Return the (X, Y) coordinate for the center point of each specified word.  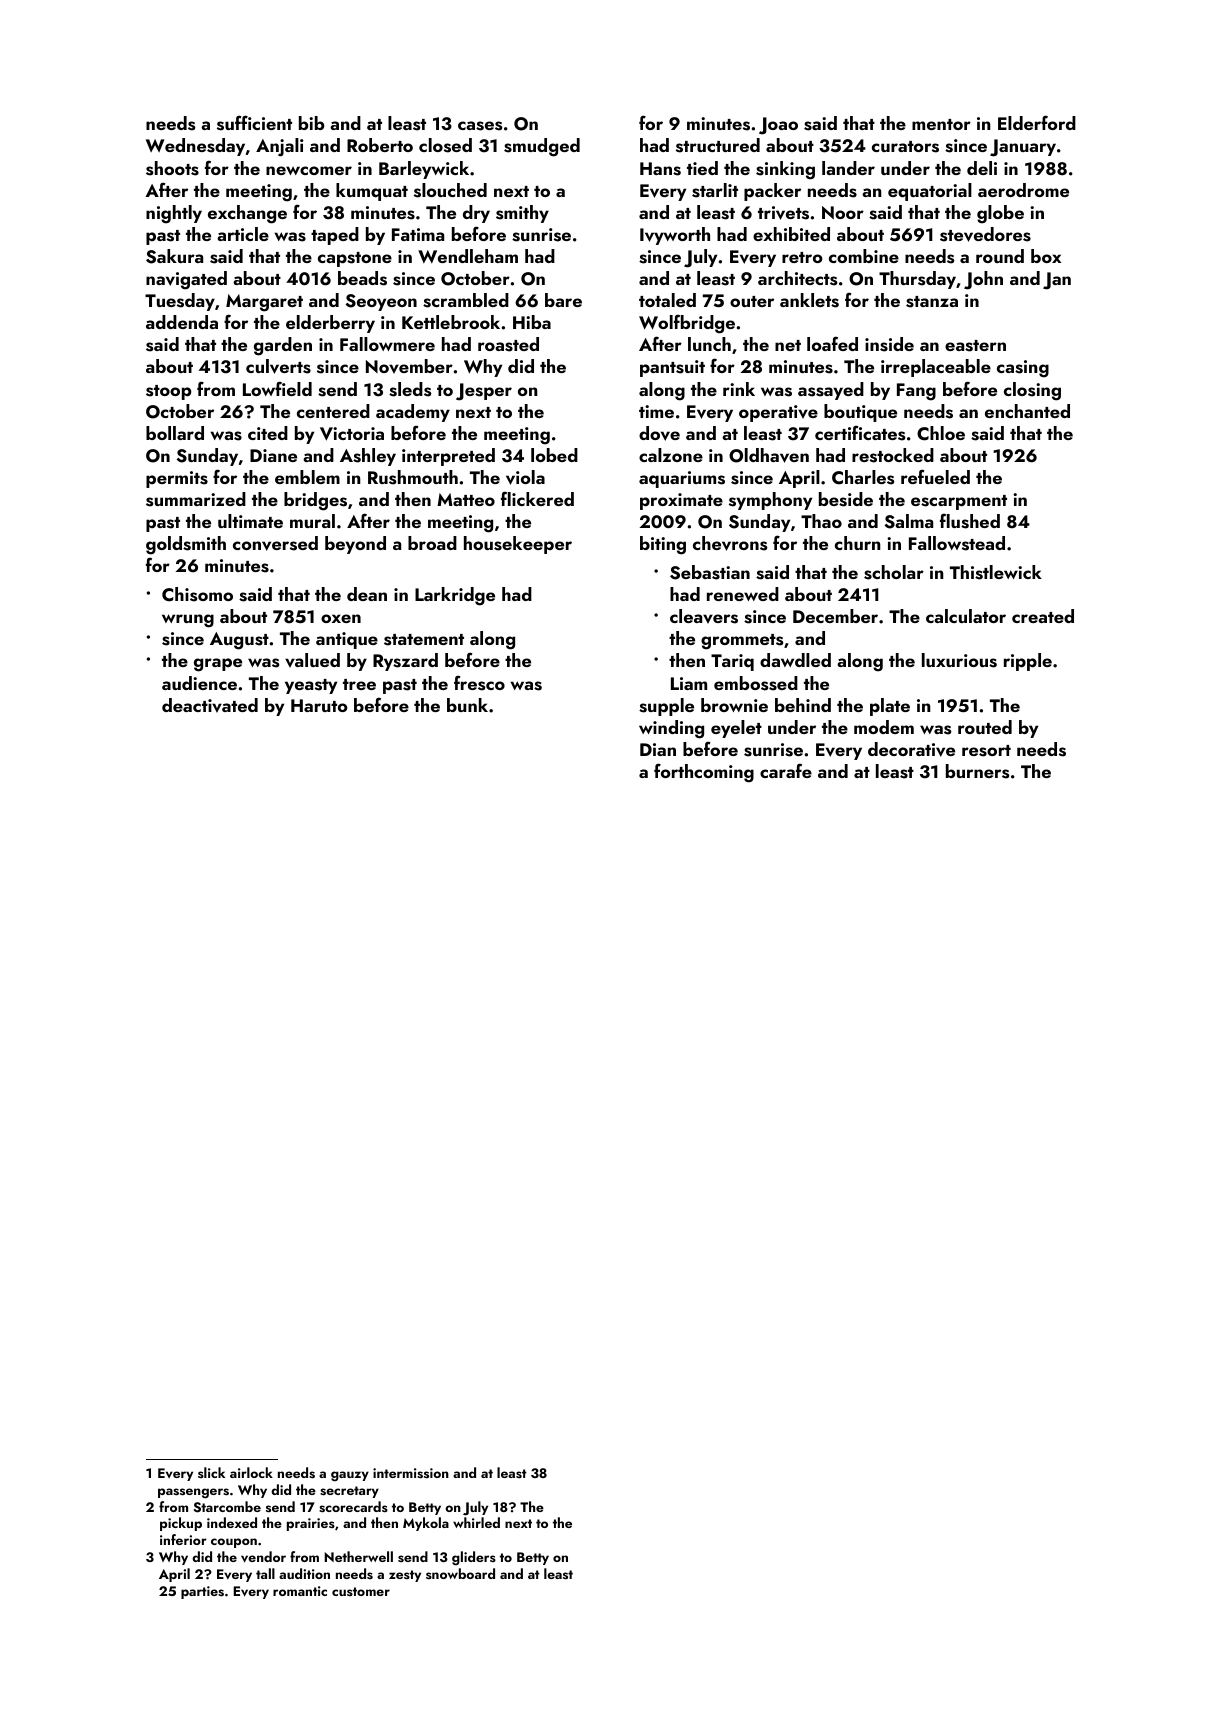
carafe (786, 770)
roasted (508, 344)
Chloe (941, 433)
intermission (411, 1473)
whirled (476, 1522)
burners (977, 771)
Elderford (1037, 122)
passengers (193, 1493)
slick (211, 1472)
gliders (474, 1558)
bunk (467, 705)
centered (333, 411)
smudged (542, 147)
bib (311, 123)
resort (986, 751)
